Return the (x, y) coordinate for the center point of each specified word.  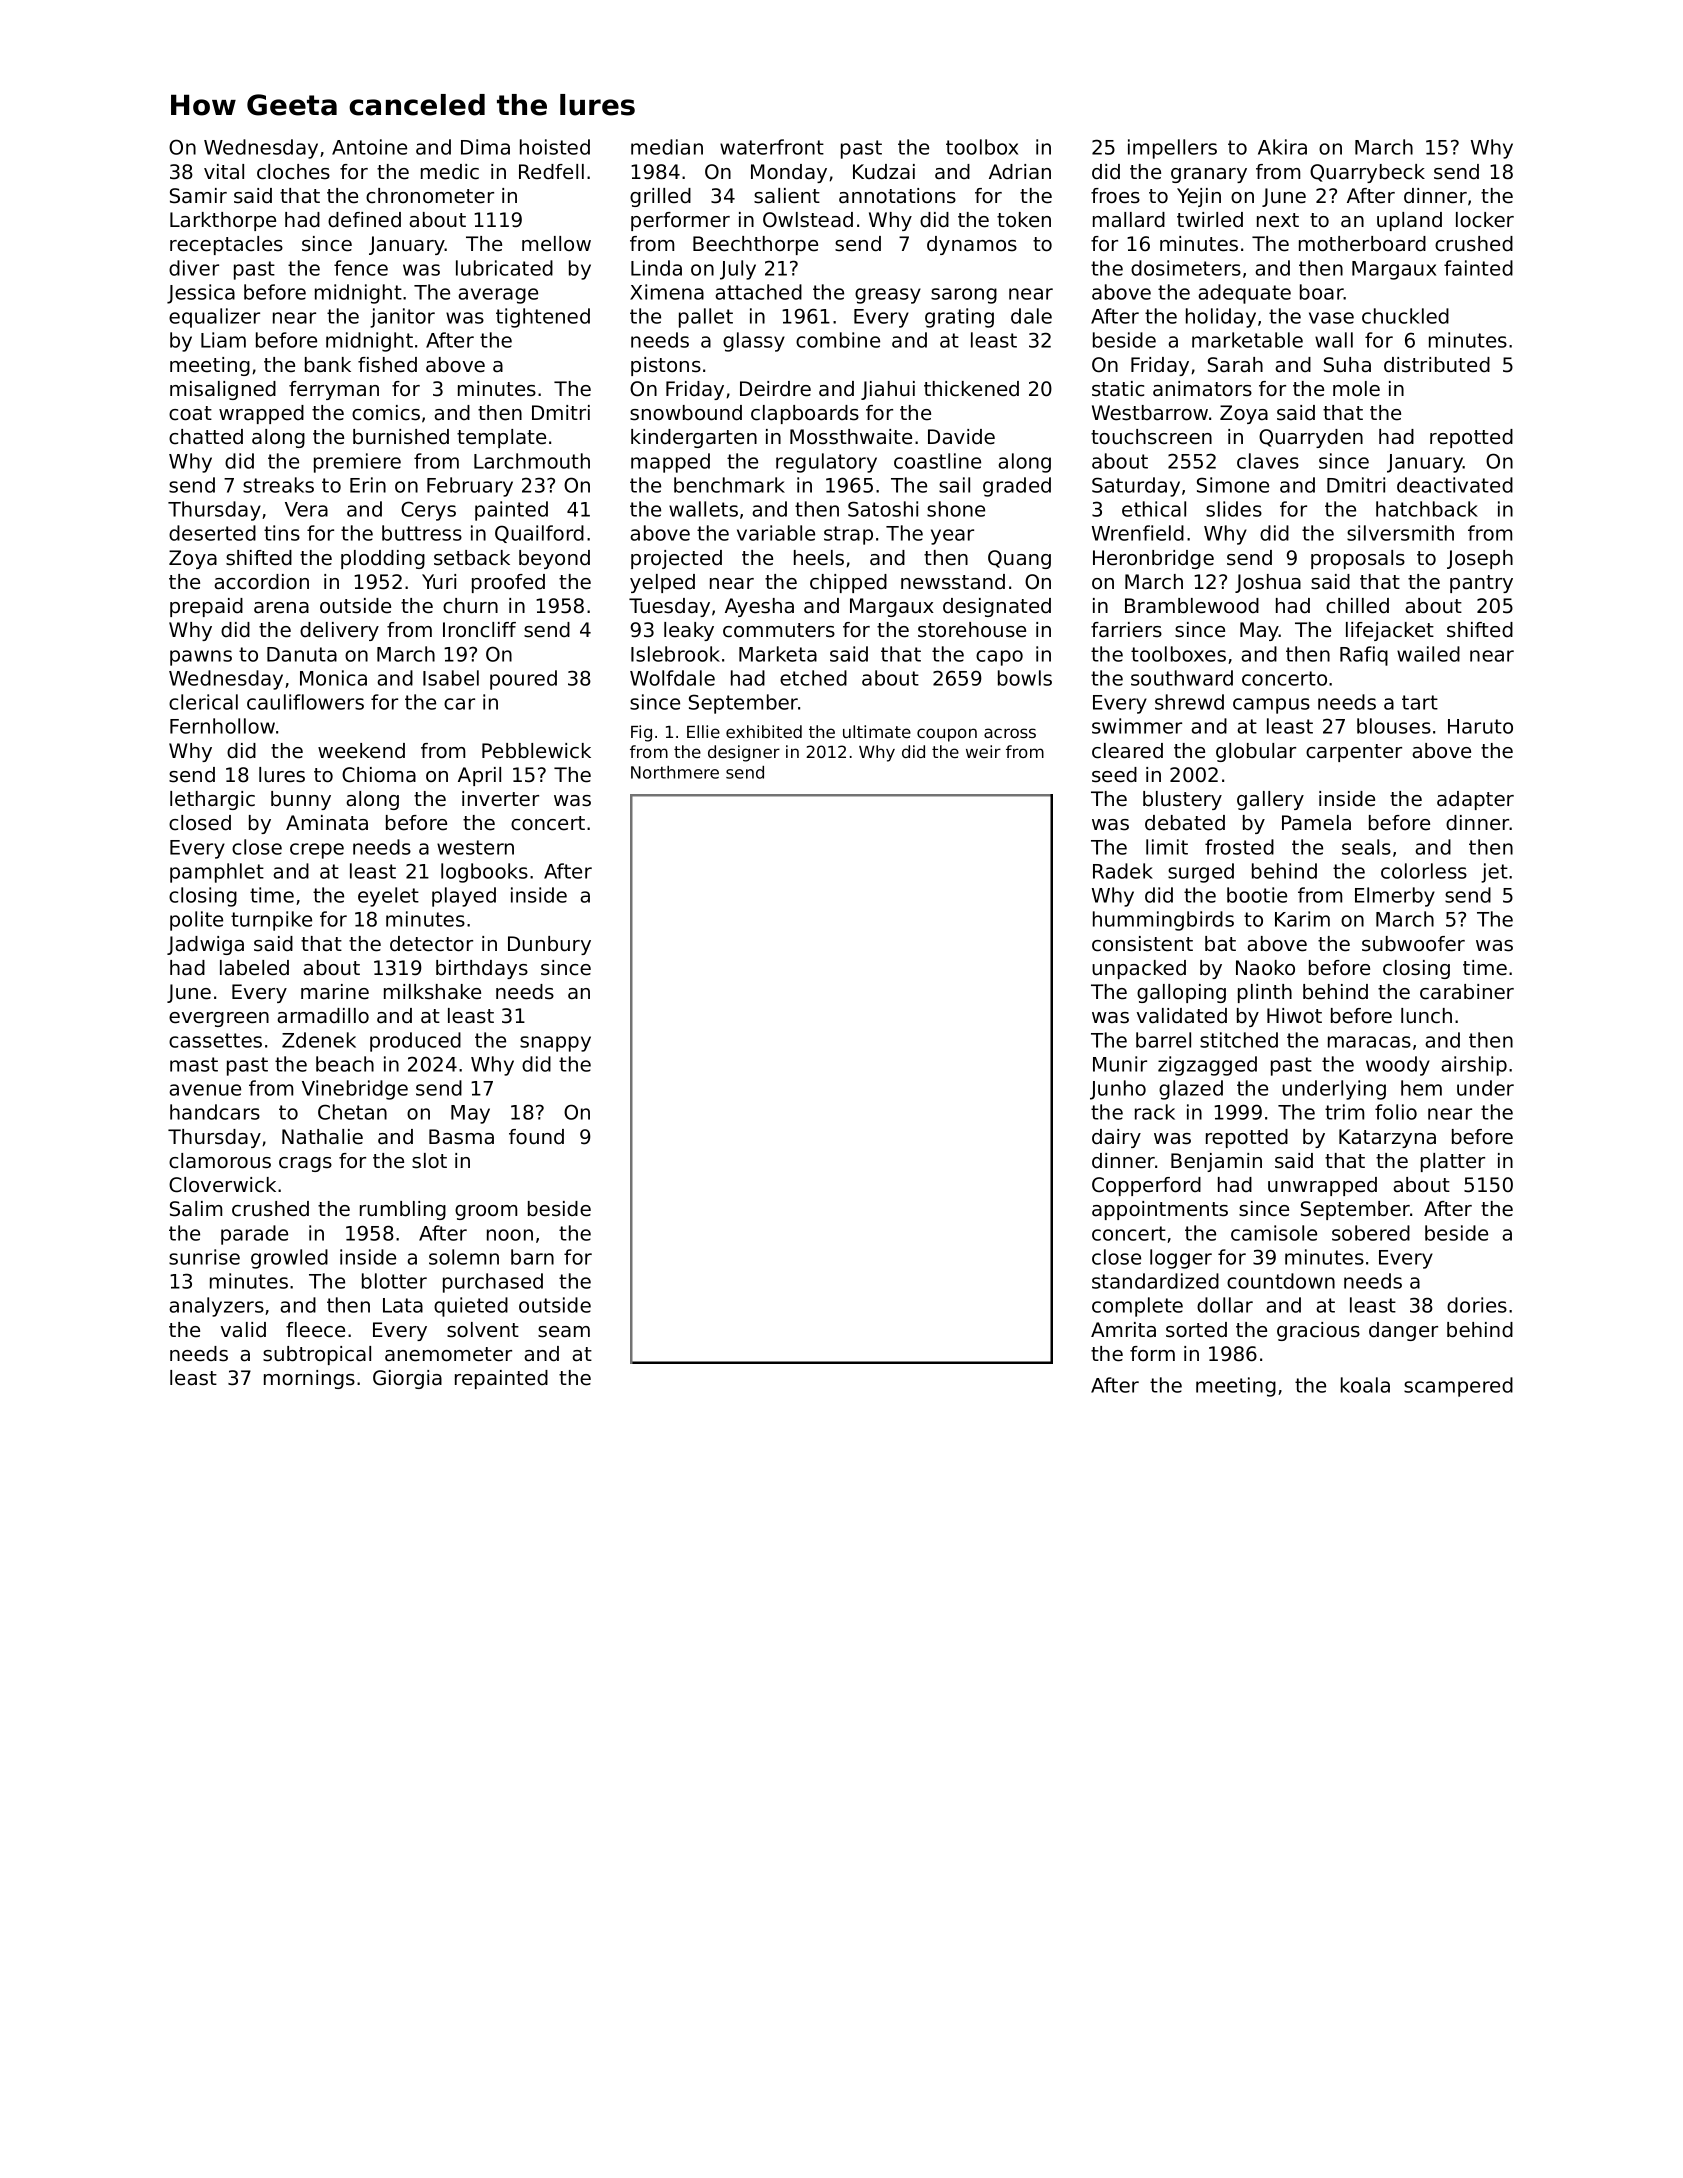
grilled (660, 197)
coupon (947, 735)
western (475, 847)
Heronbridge (1153, 559)
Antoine (369, 147)
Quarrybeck (1367, 173)
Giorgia (407, 1379)
